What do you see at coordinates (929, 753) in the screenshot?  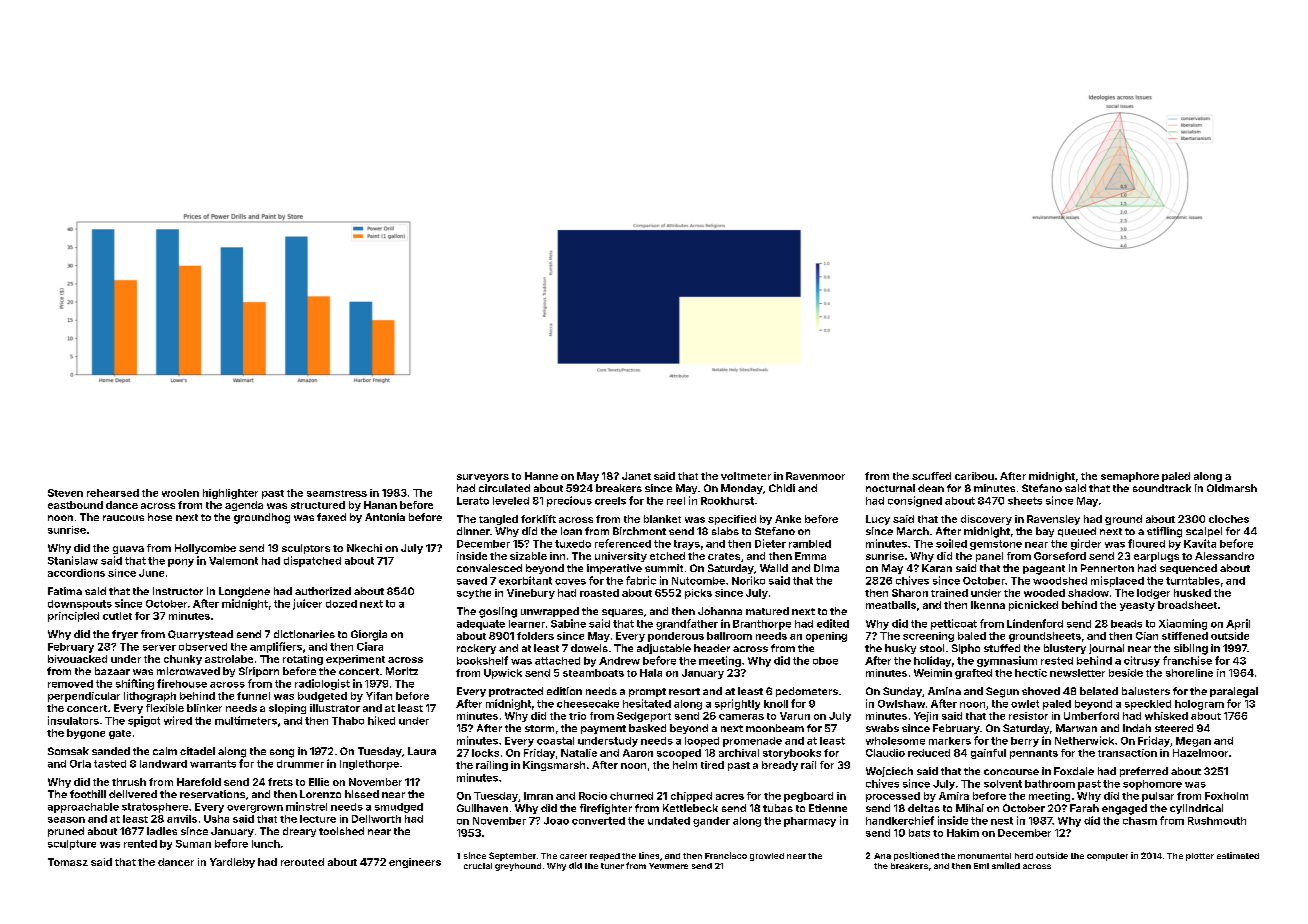 I see `reduced` at bounding box center [929, 753].
